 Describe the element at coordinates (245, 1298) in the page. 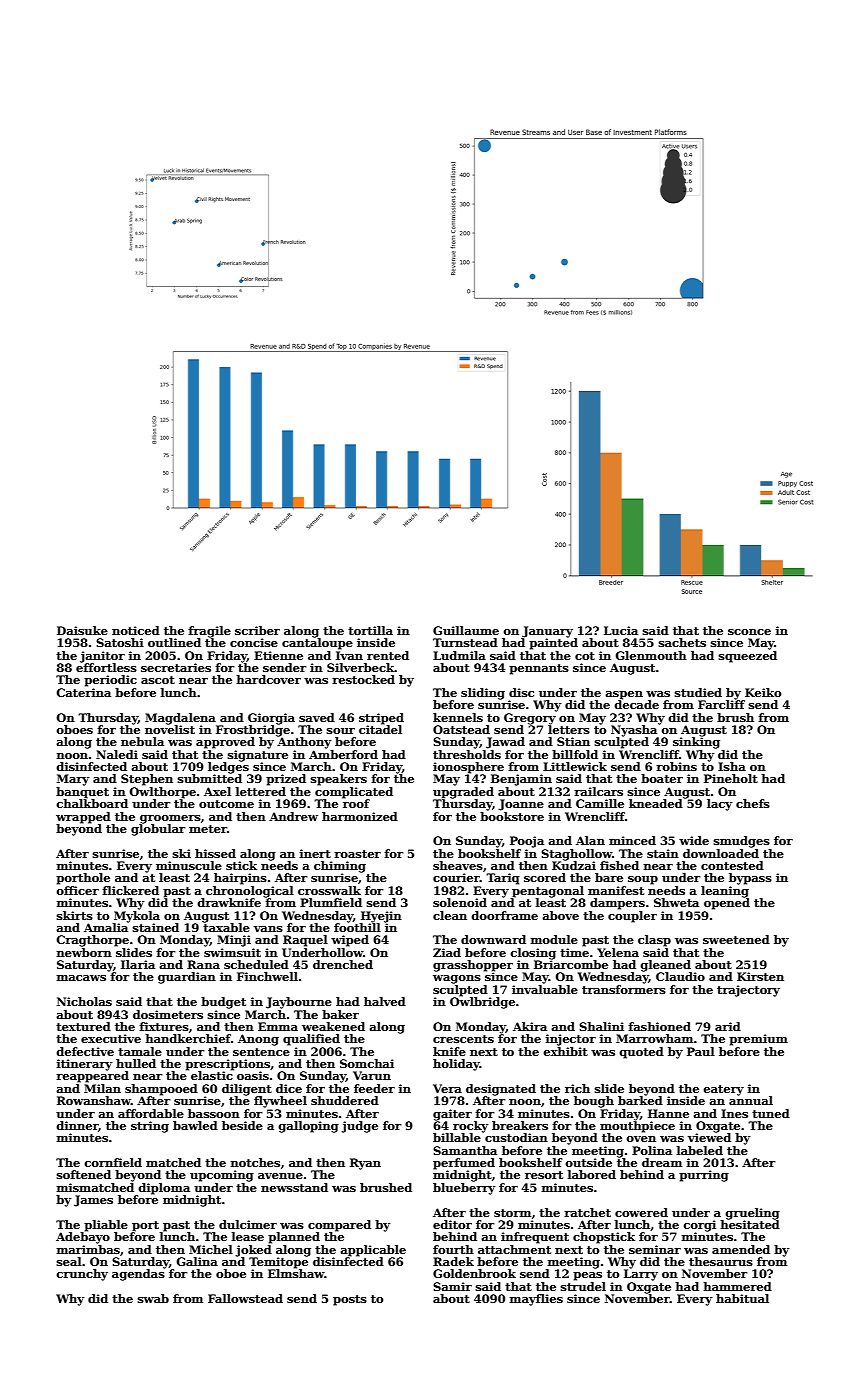

I see `Fallowstead` at that location.
